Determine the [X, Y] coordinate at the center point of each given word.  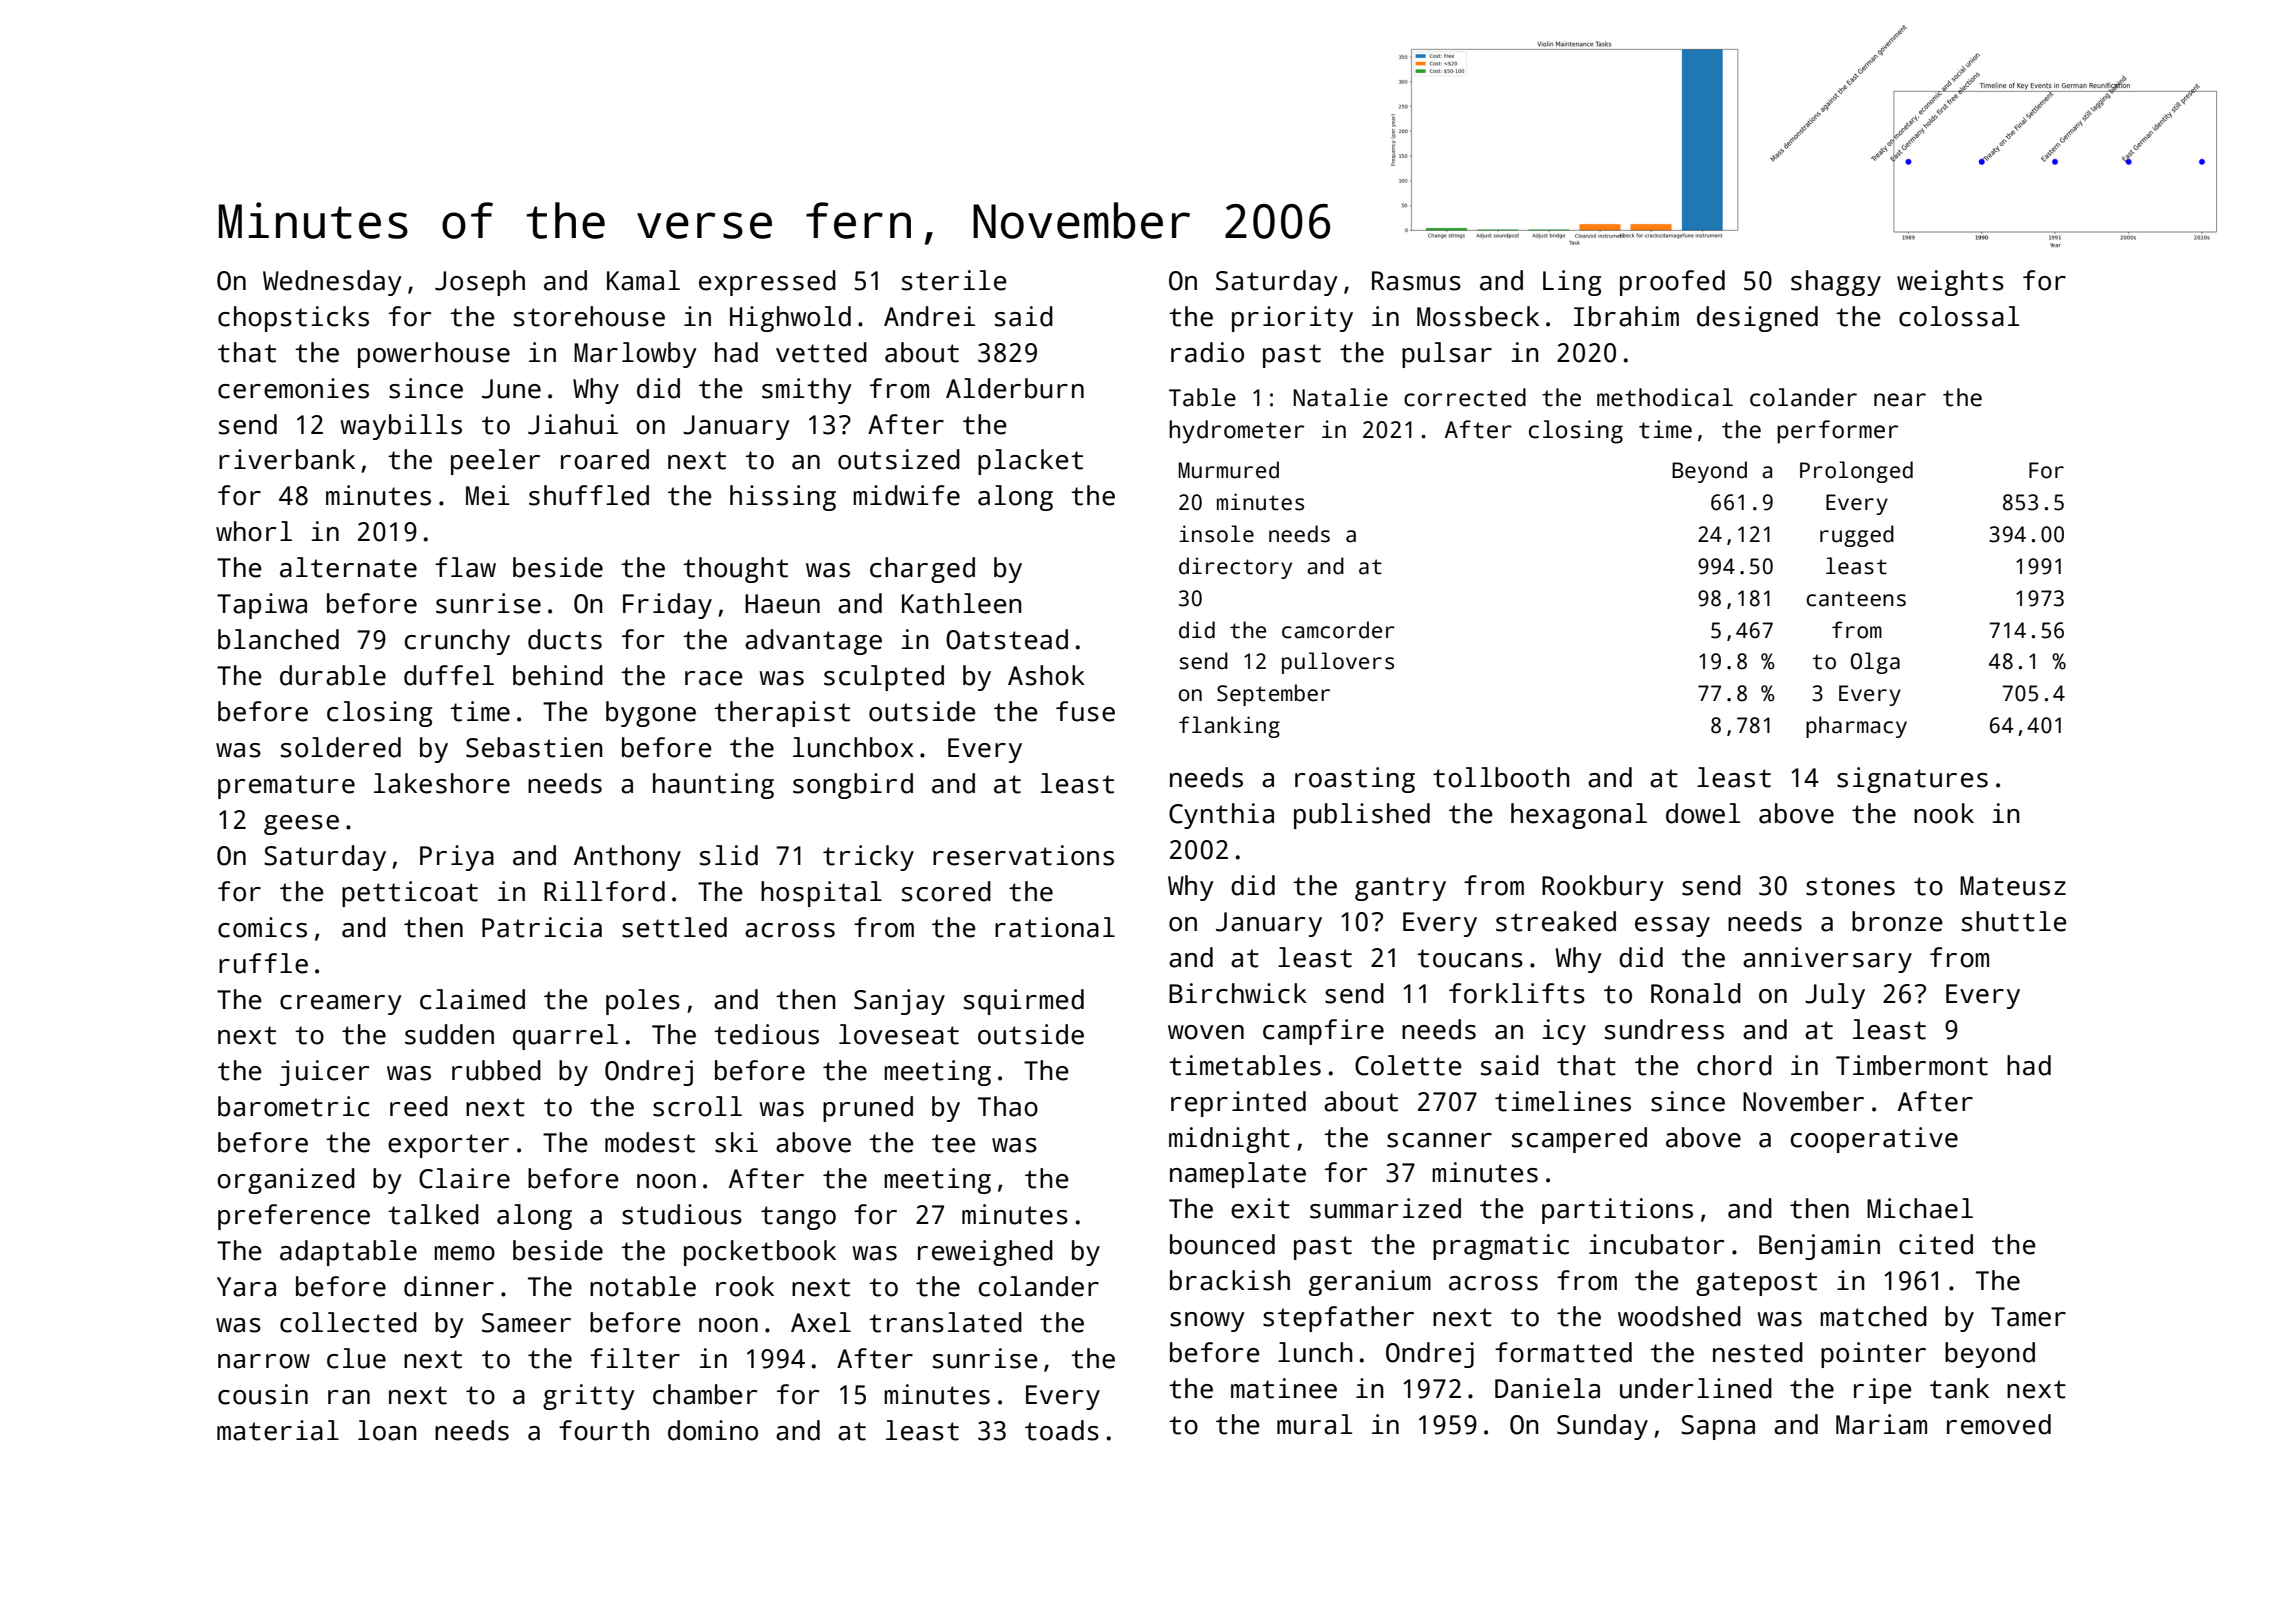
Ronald [1696, 993]
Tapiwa [262, 606]
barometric [294, 1106]
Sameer [526, 1323]
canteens [1856, 599]
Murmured [1229, 470]
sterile [954, 280]
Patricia [542, 927]
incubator [1656, 1244]
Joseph [480, 283]
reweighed [985, 1253]
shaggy [1836, 283]
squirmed [1024, 1002]
